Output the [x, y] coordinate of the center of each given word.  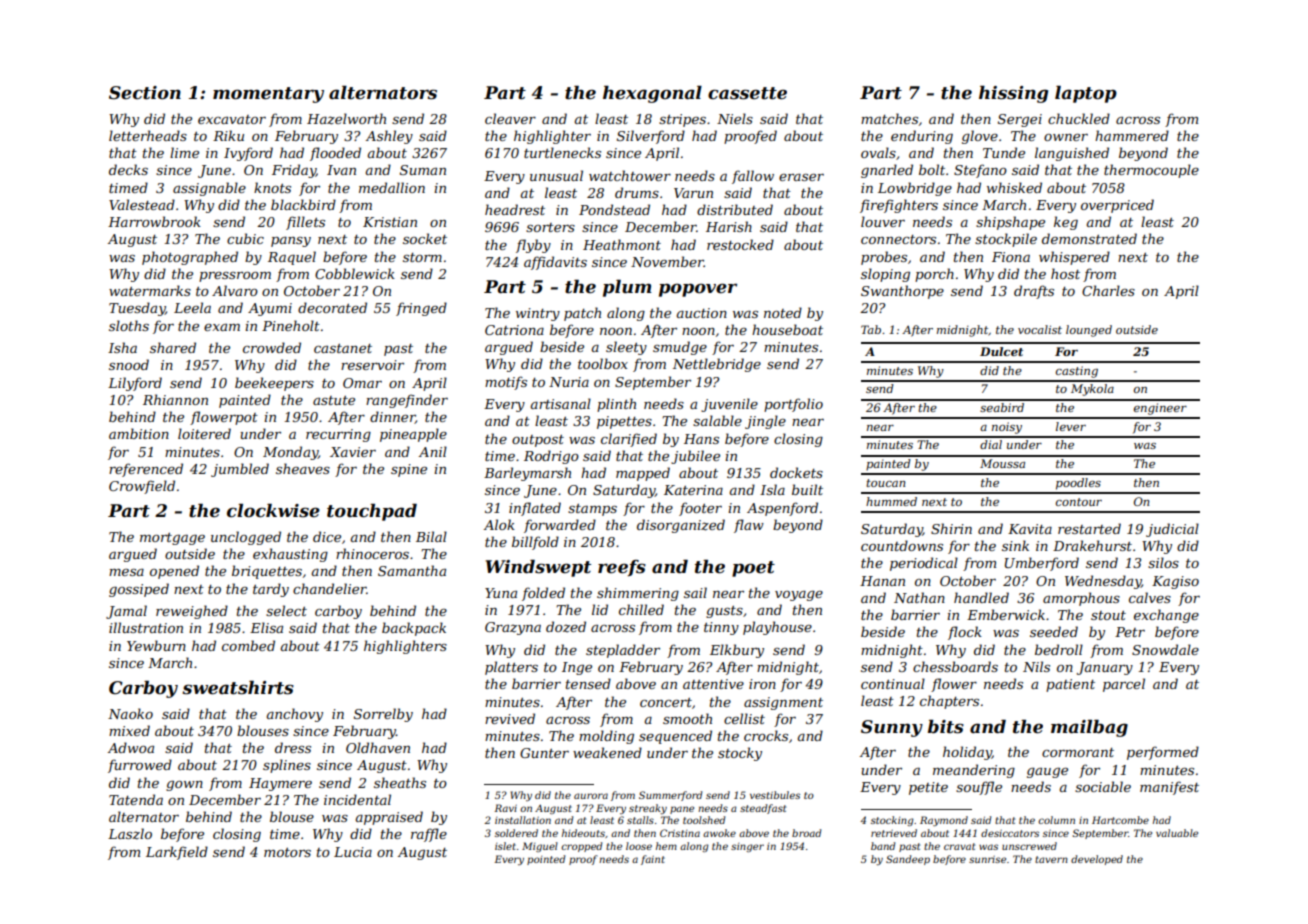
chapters [949, 702]
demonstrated [1089, 238]
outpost [538, 441]
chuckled [1079, 118]
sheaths [400, 782]
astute [334, 400]
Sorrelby [383, 715]
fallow [753, 177]
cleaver [510, 118]
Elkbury [737, 651]
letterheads [148, 135]
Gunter [544, 753]
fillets [305, 223]
